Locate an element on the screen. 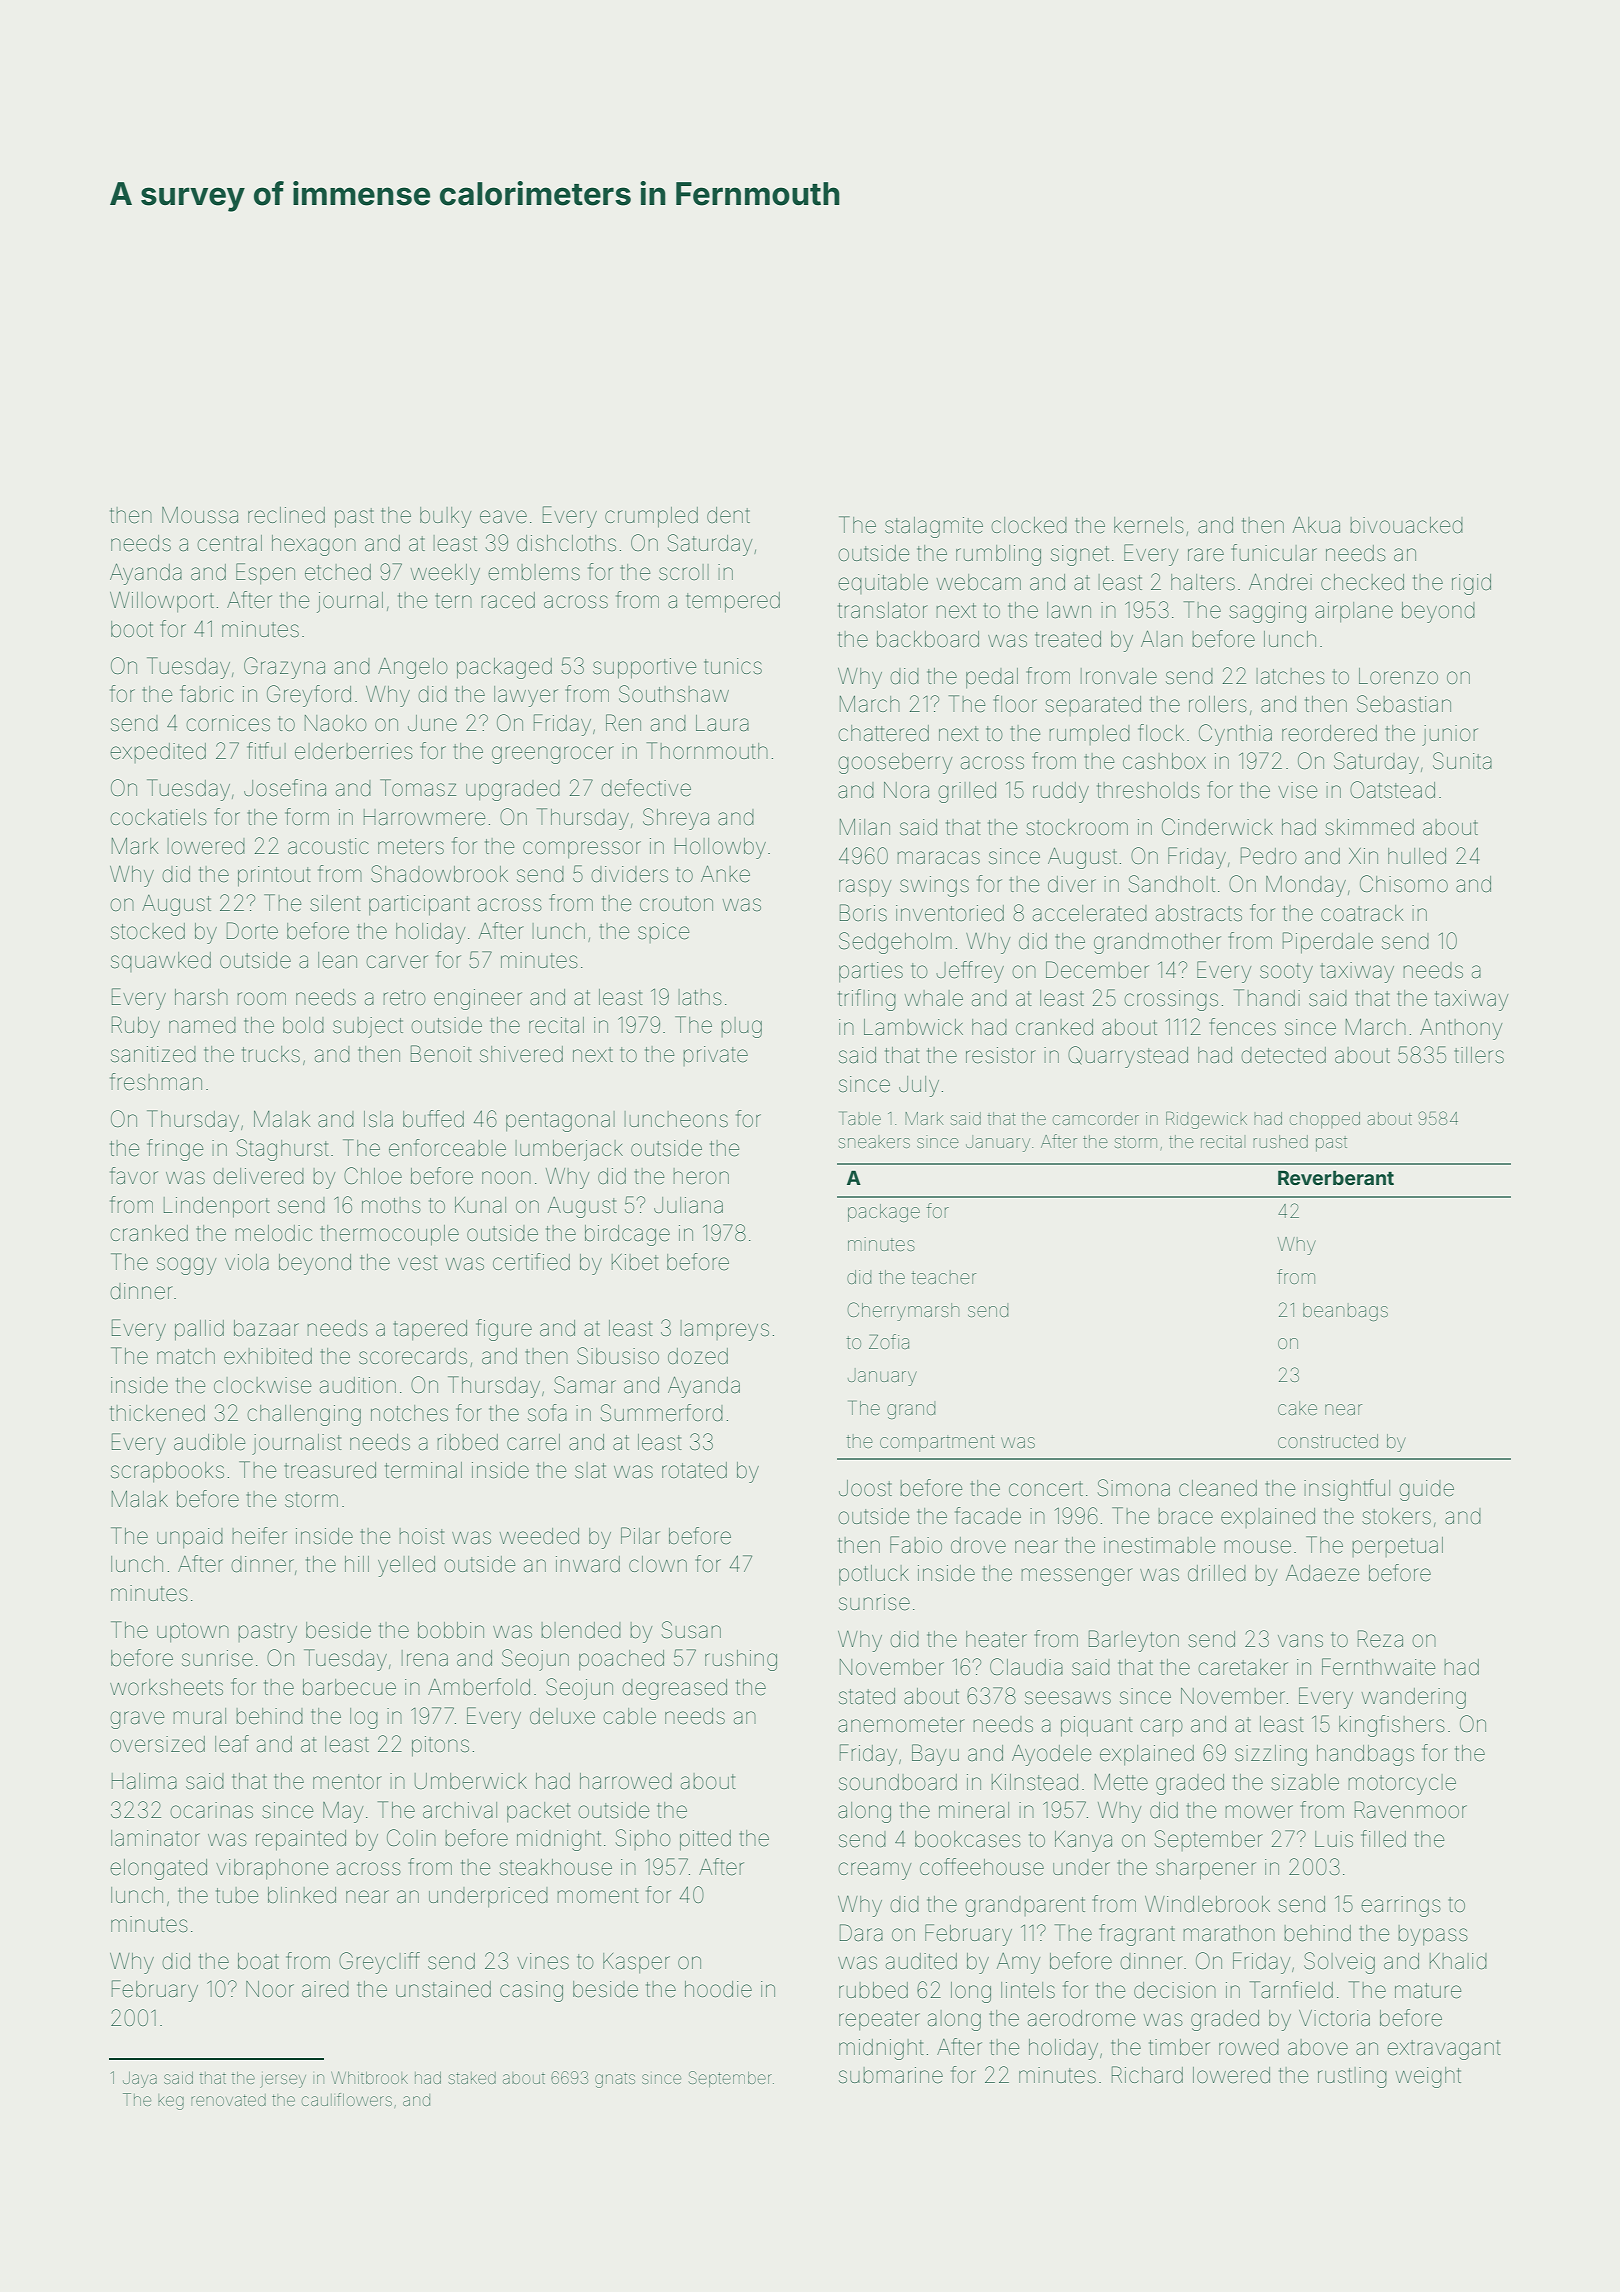  ribbed is located at coordinates (468, 1442).
